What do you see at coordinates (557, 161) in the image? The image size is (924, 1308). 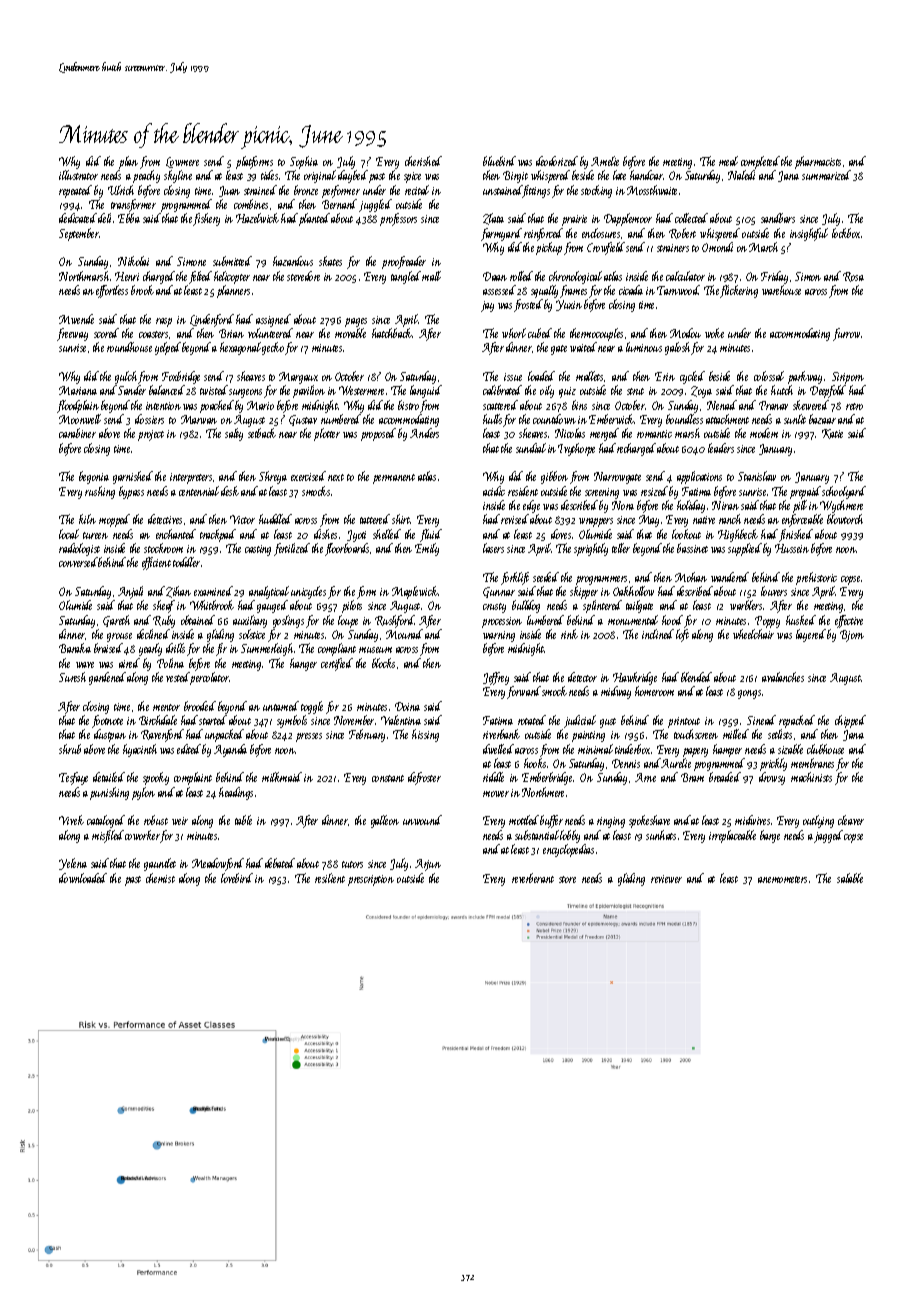 I see `deodorized` at bounding box center [557, 161].
